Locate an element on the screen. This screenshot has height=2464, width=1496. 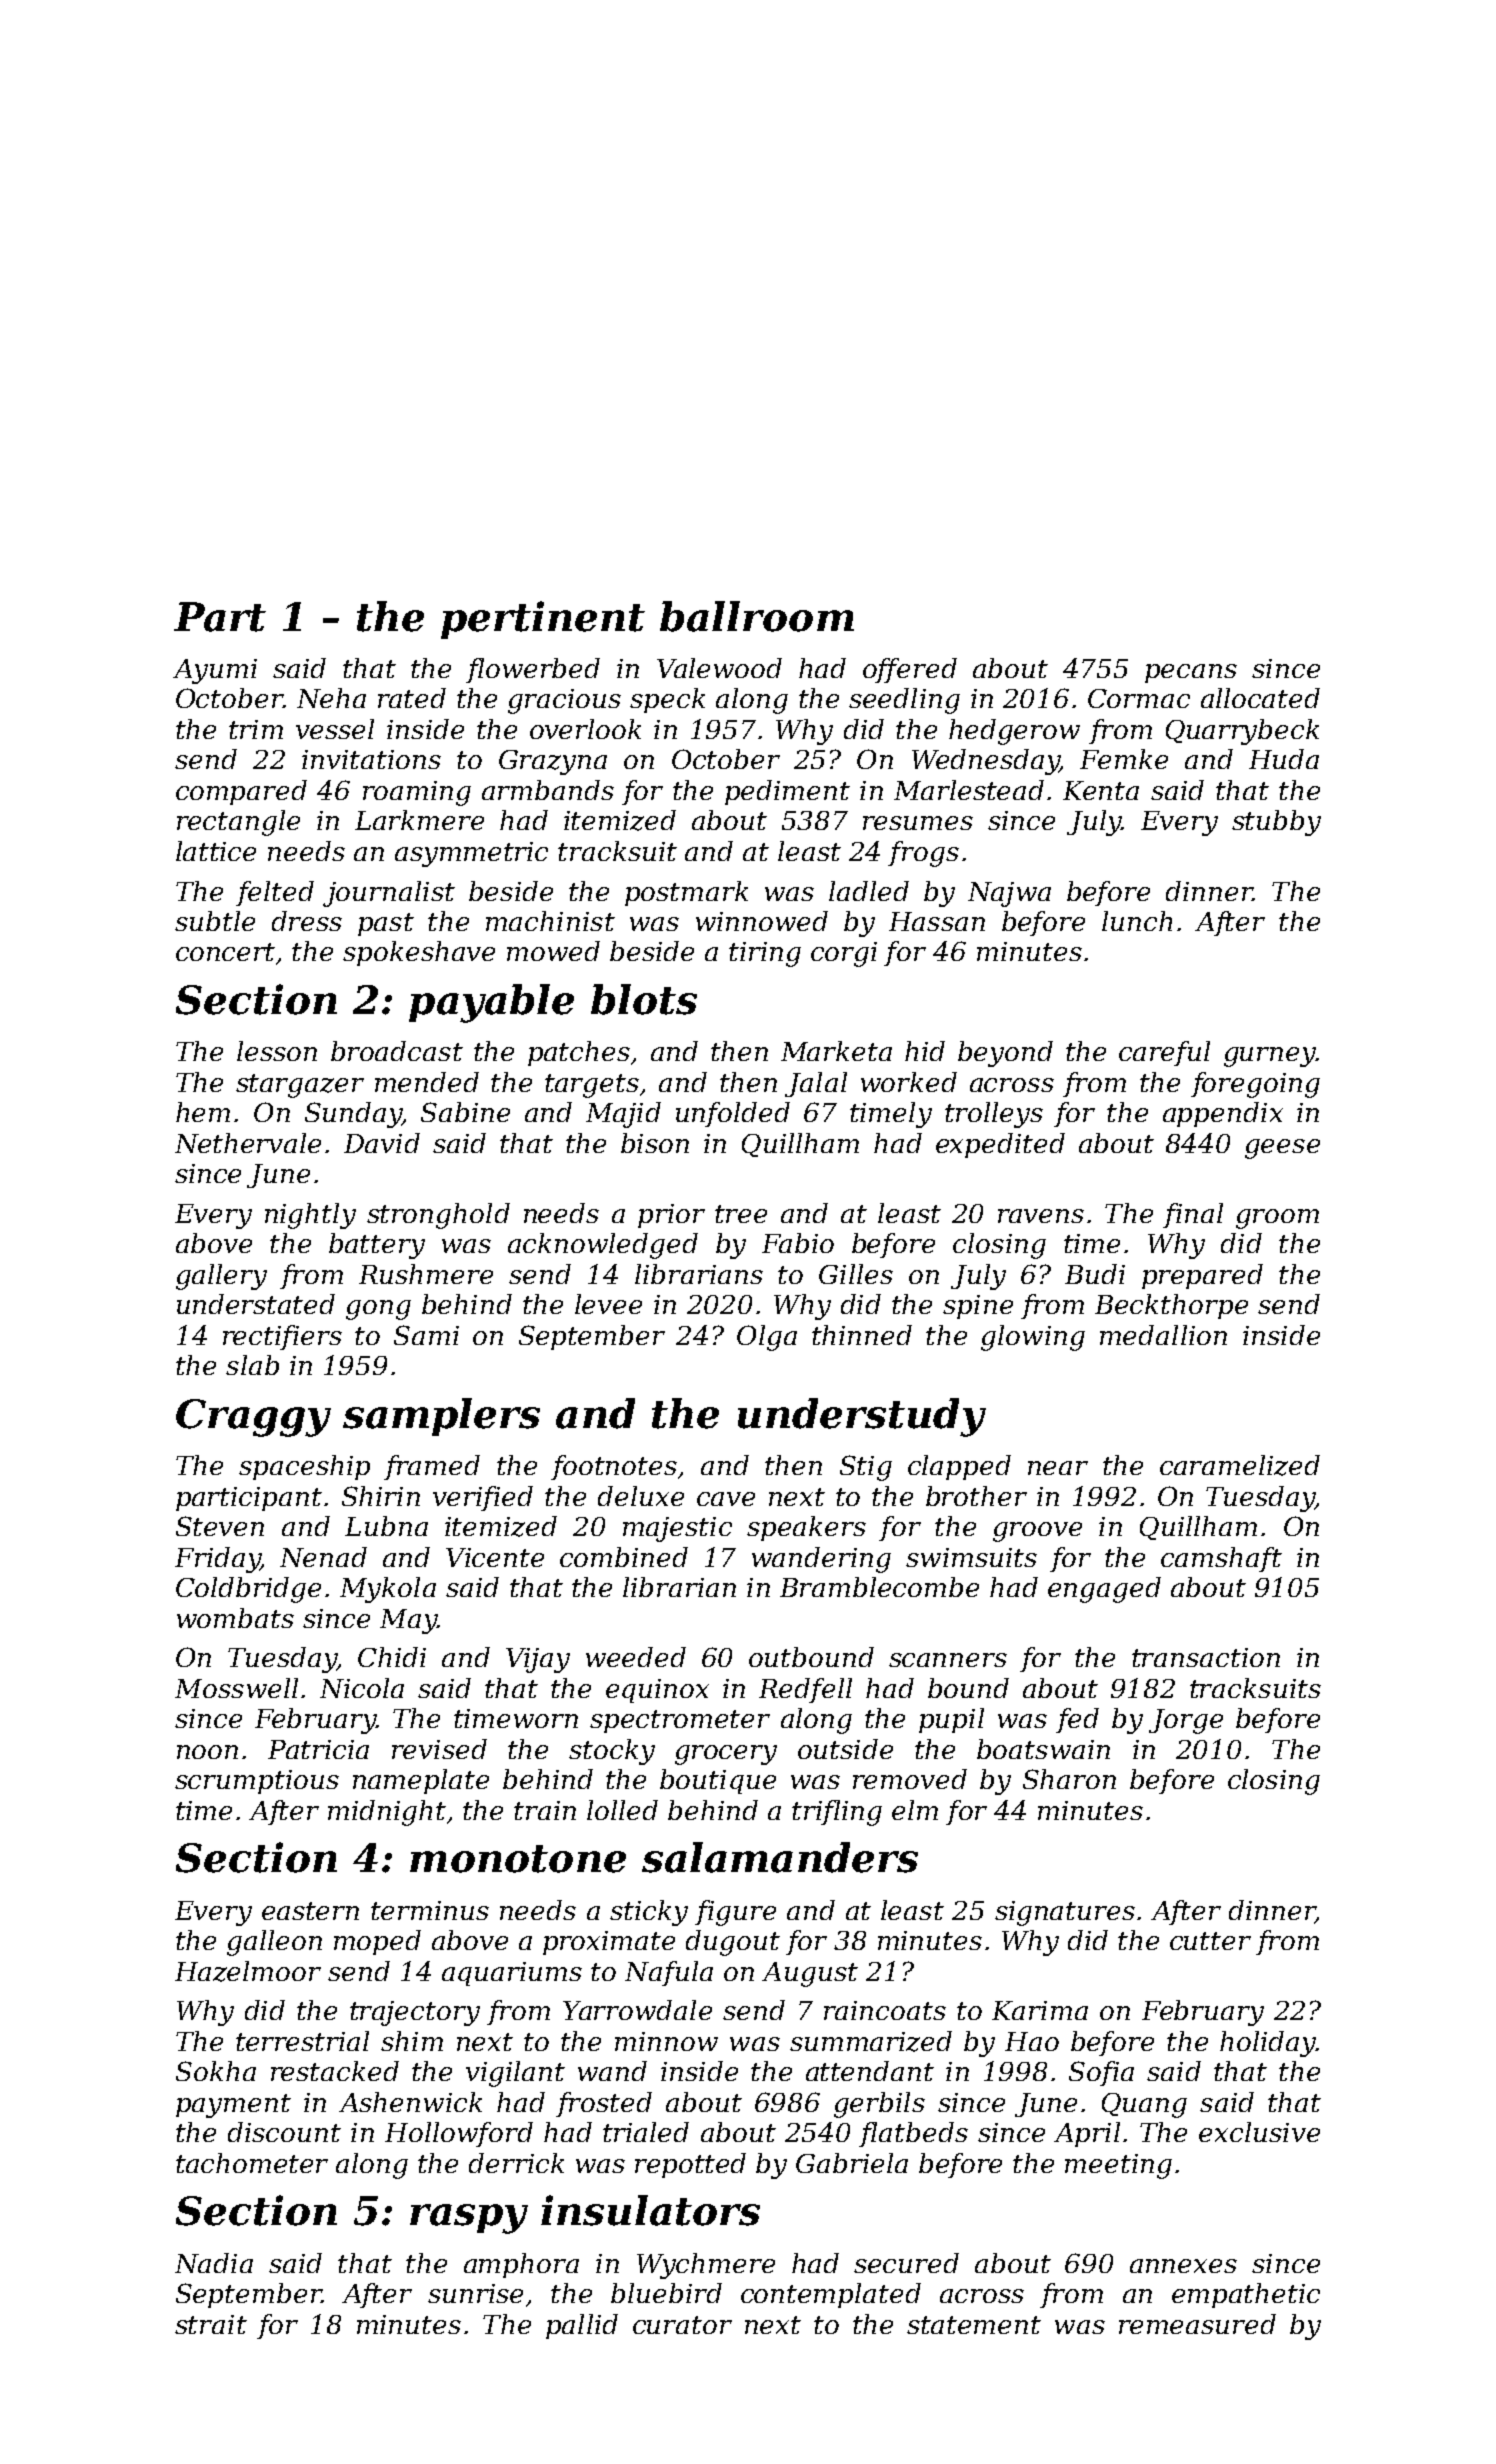
near is located at coordinates (1058, 1468).
